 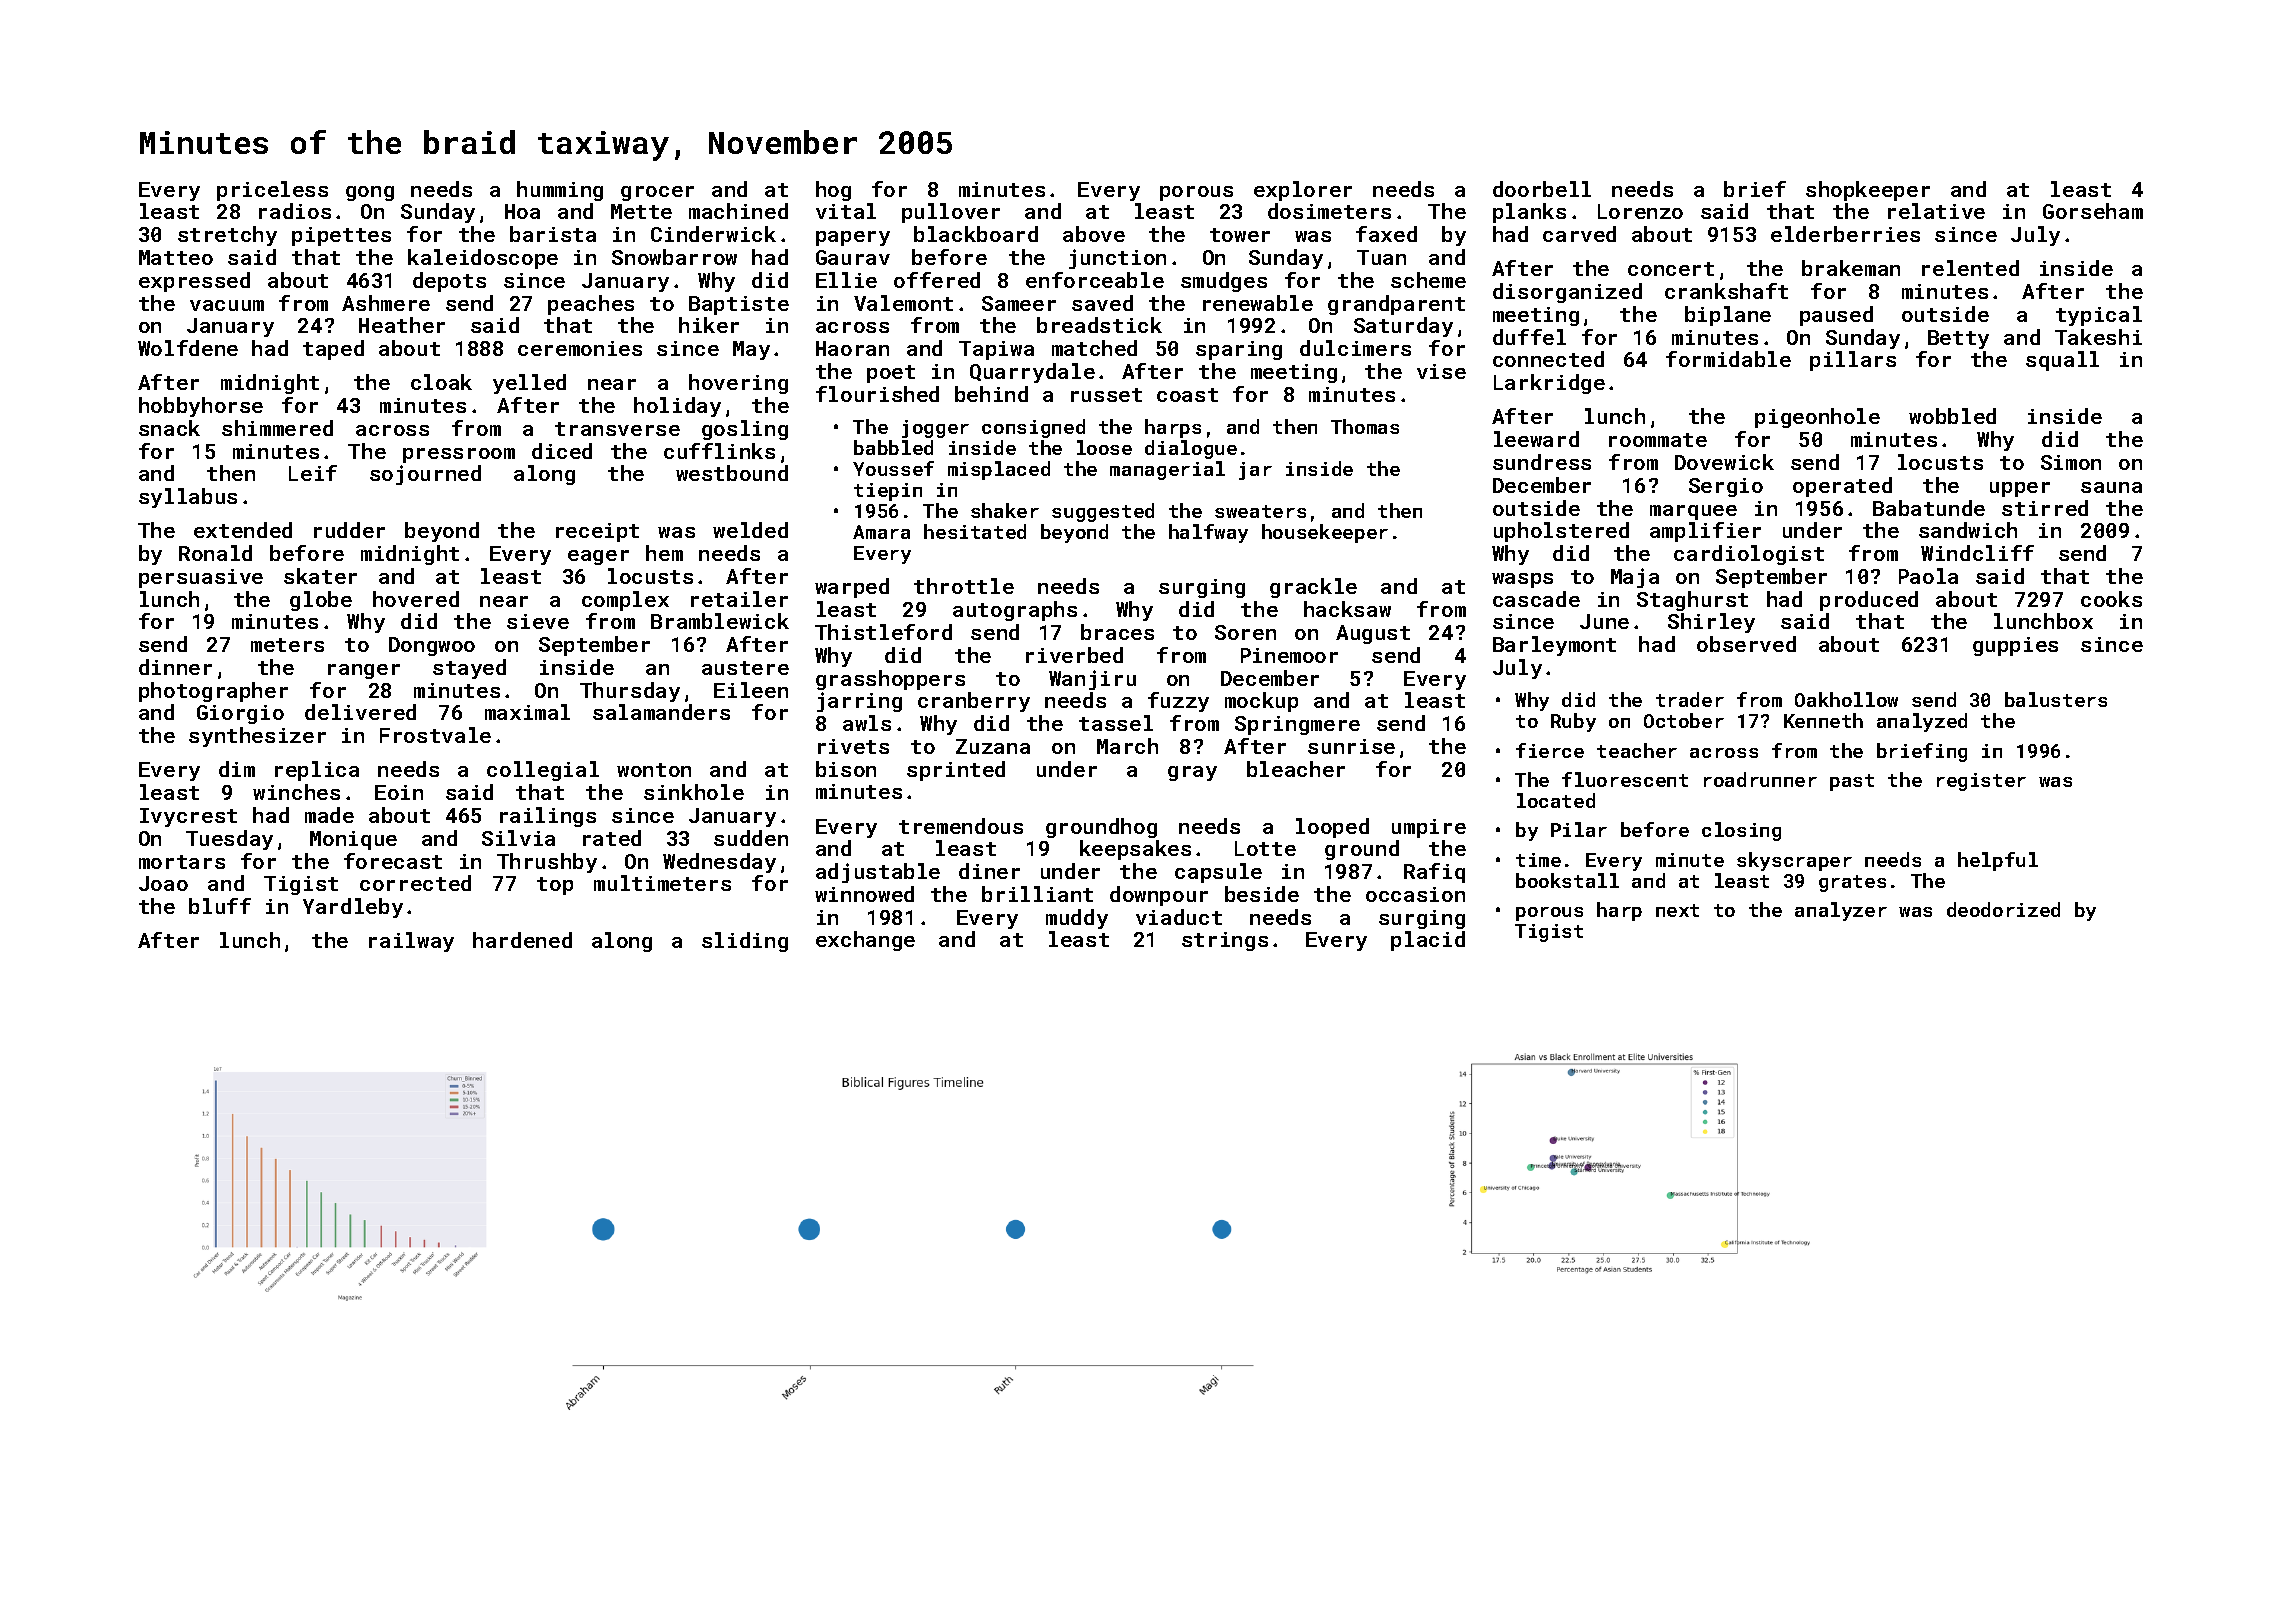 I want to click on barista, so click(x=553, y=234).
